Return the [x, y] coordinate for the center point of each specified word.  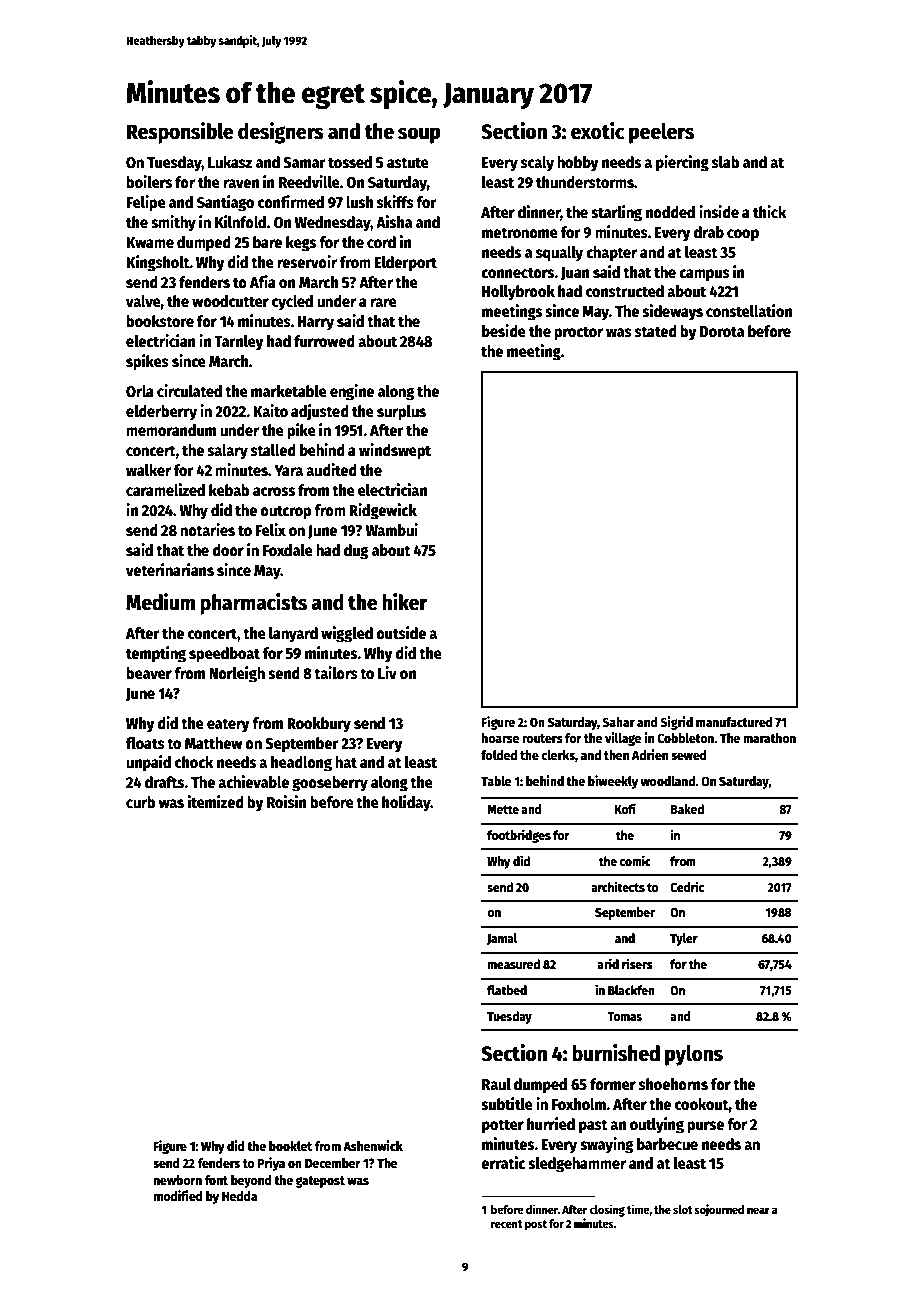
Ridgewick [383, 511]
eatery [228, 725]
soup [419, 135]
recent [507, 1224]
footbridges [519, 836]
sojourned [719, 1210]
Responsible [180, 133]
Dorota [722, 331]
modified [178, 1195]
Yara [288, 470]
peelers [661, 133]
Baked [687, 809]
